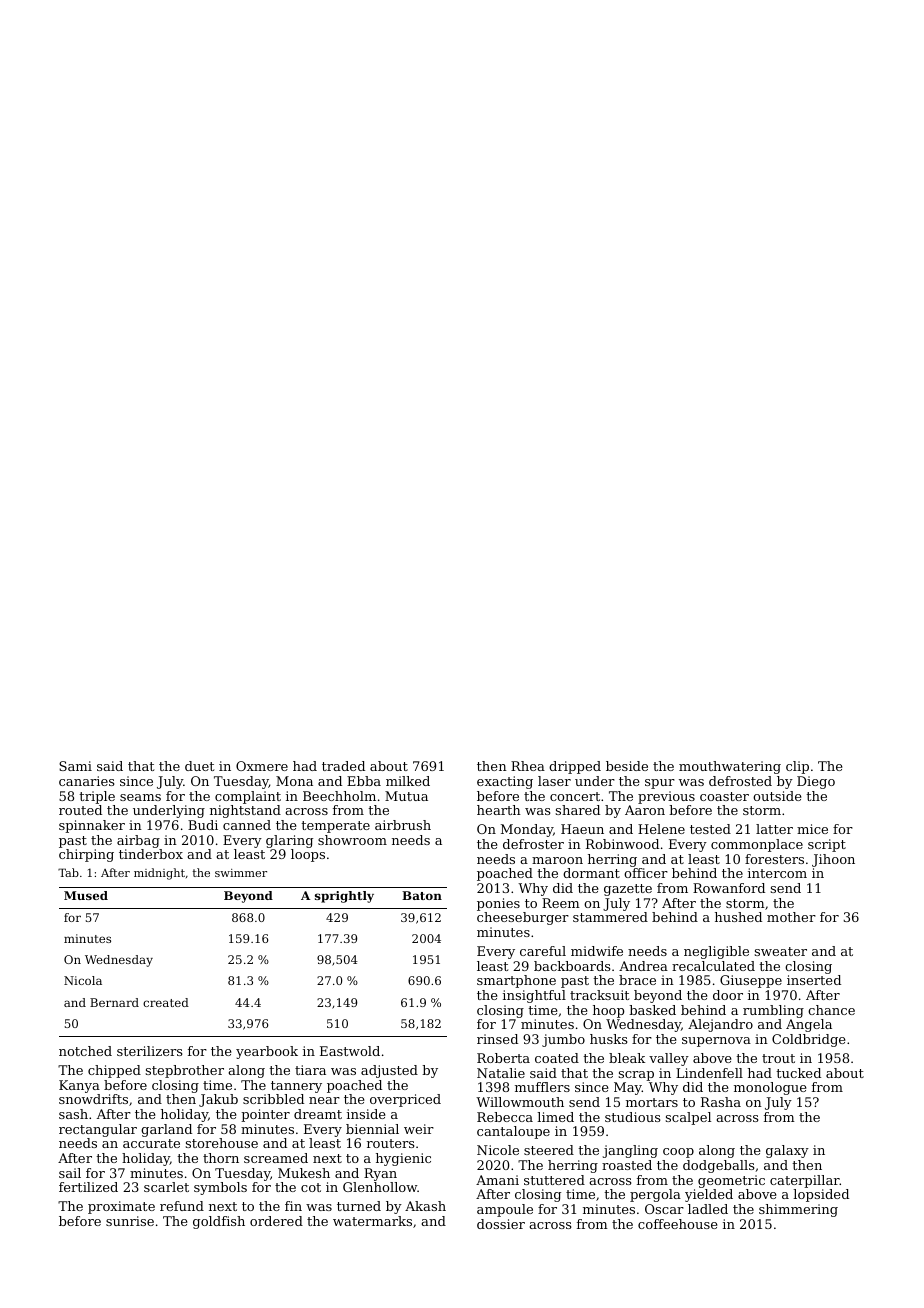 This page has height=1308, width=924. I want to click on Eastwold, so click(350, 1051).
